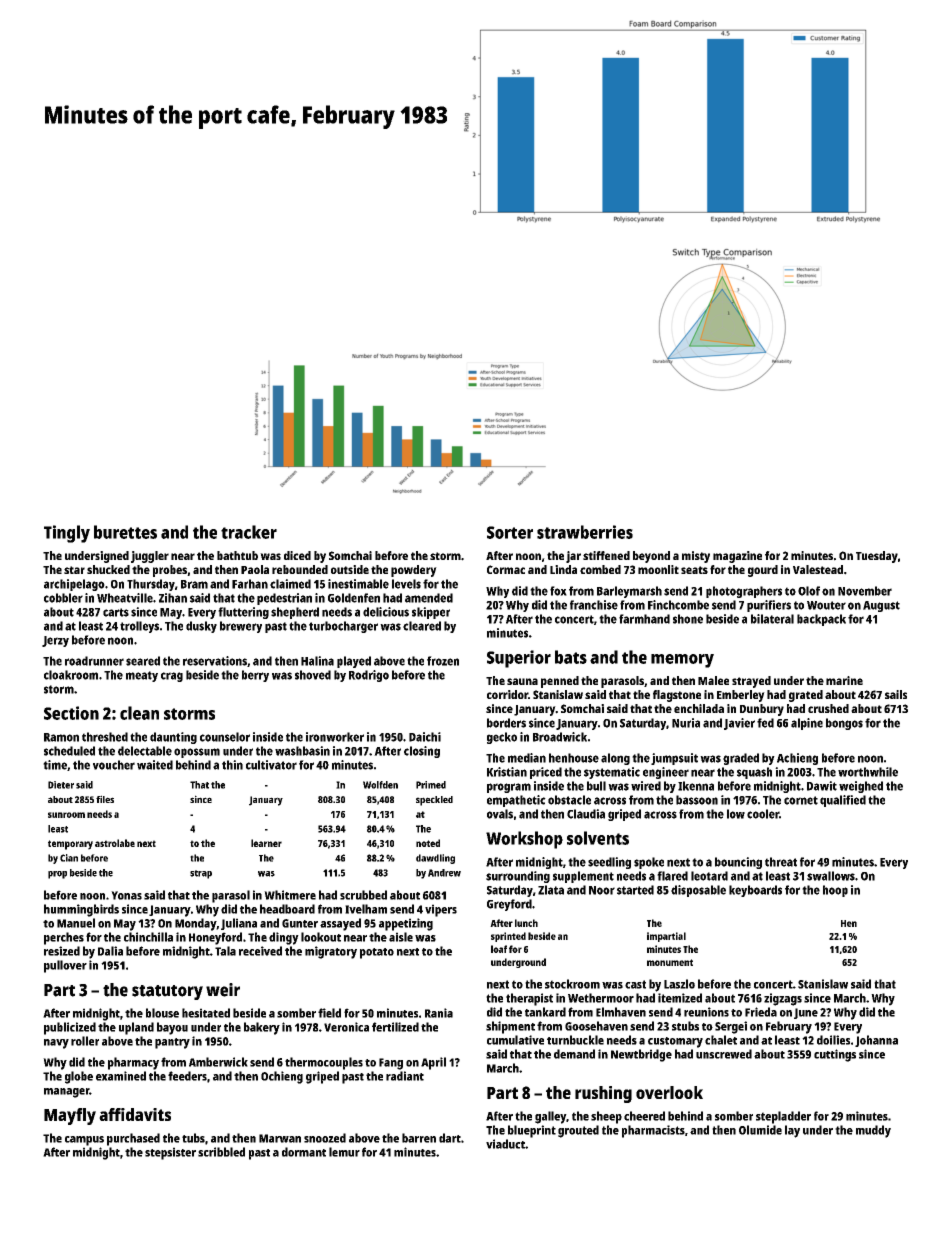  I want to click on disposable, so click(698, 891).
